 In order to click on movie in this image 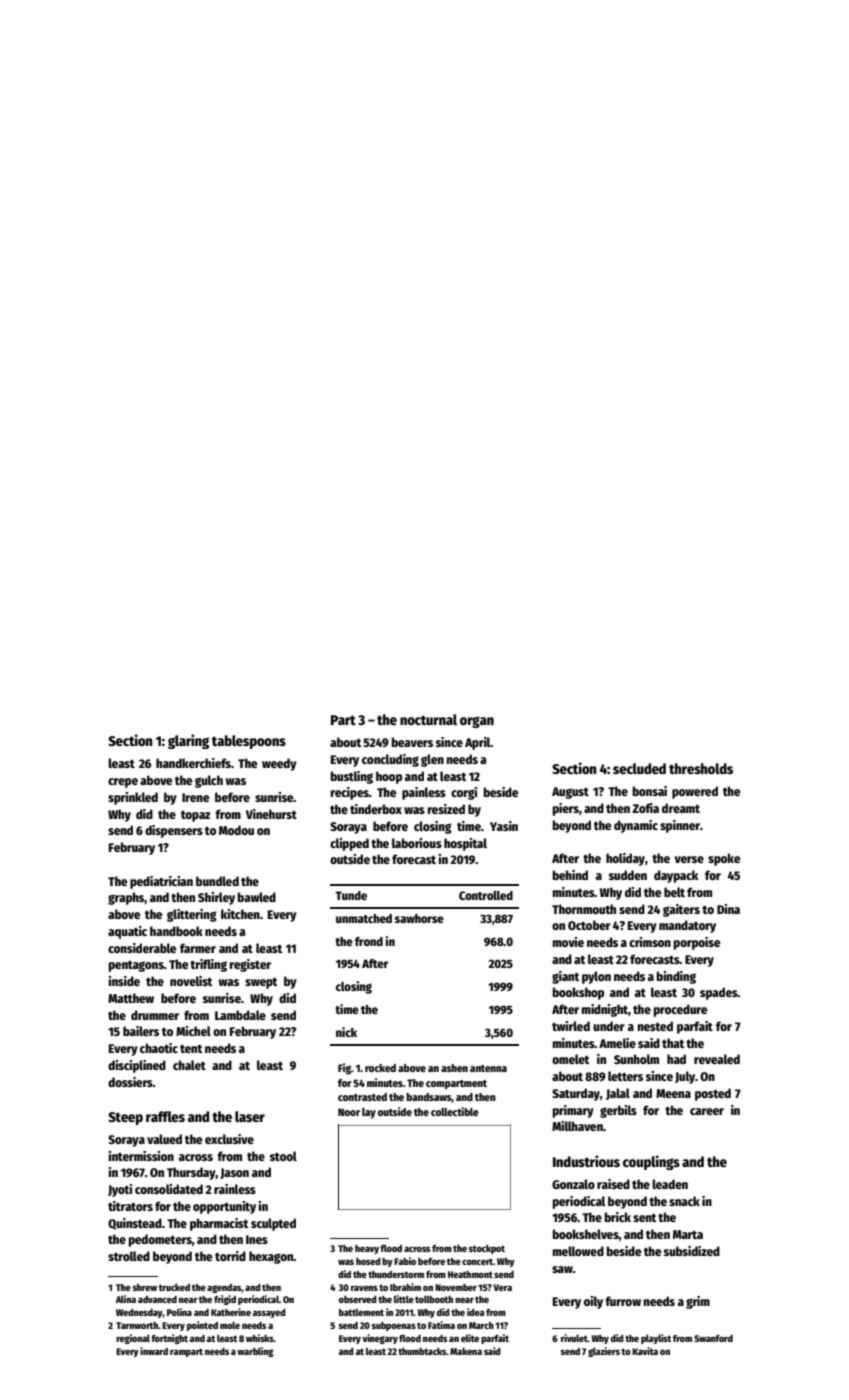, I will do `click(568, 942)`.
